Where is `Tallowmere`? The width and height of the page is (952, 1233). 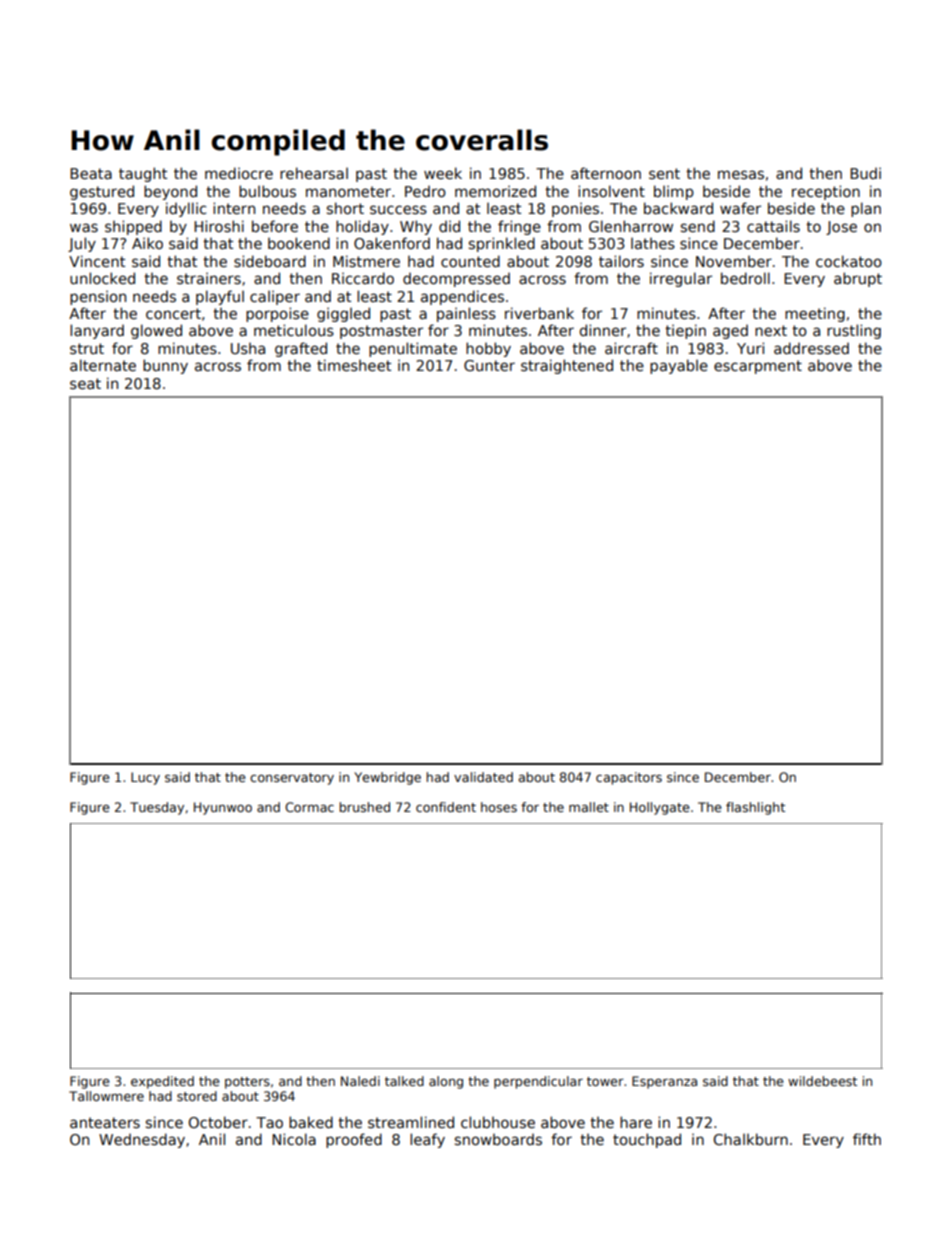
Tallowmere is located at coordinates (106, 1096).
